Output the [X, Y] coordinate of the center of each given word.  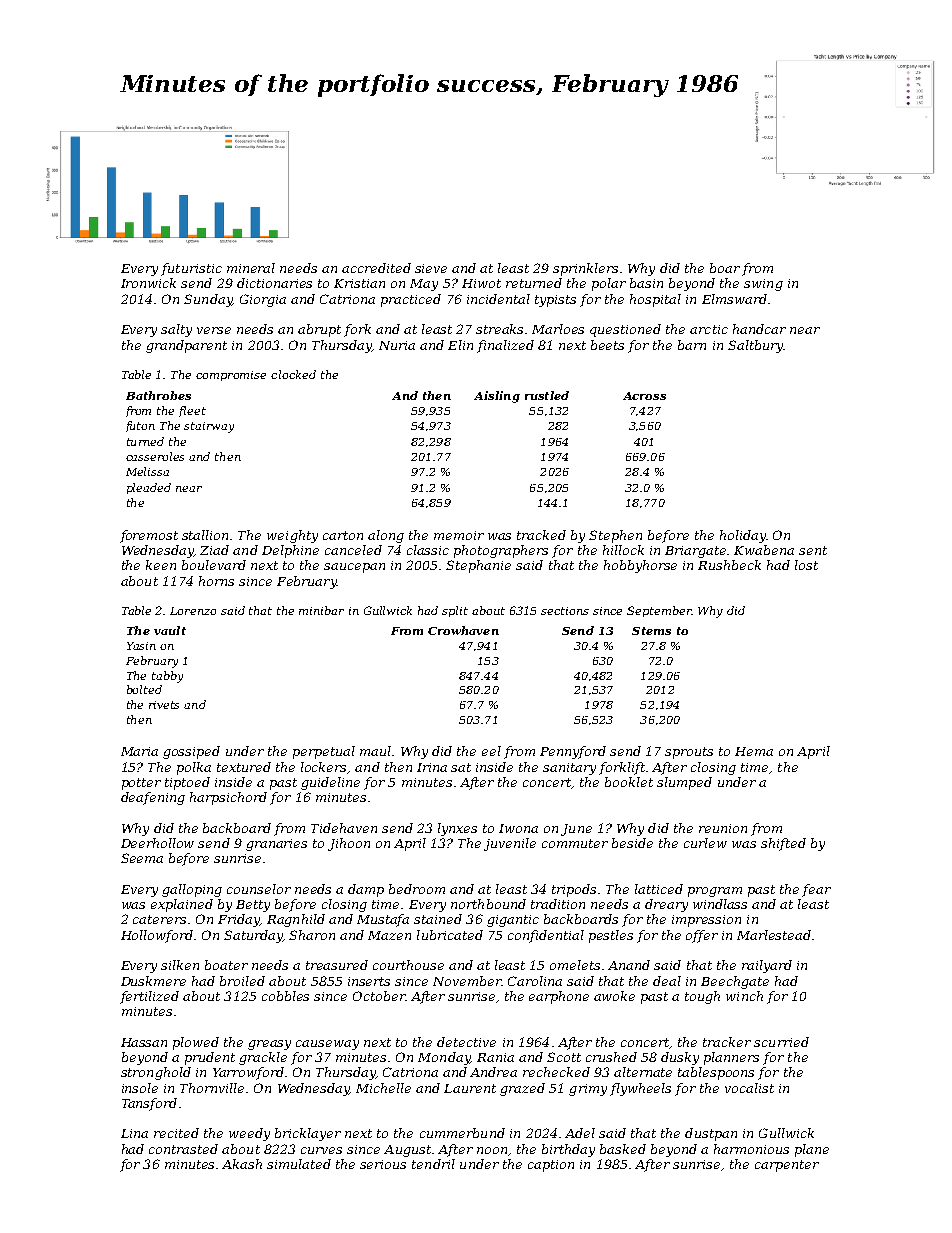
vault [170, 630]
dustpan [711, 1134]
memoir [459, 535]
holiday [743, 536]
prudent [210, 1058]
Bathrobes [158, 395]
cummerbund [462, 1133]
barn [692, 345]
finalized [505, 346]
